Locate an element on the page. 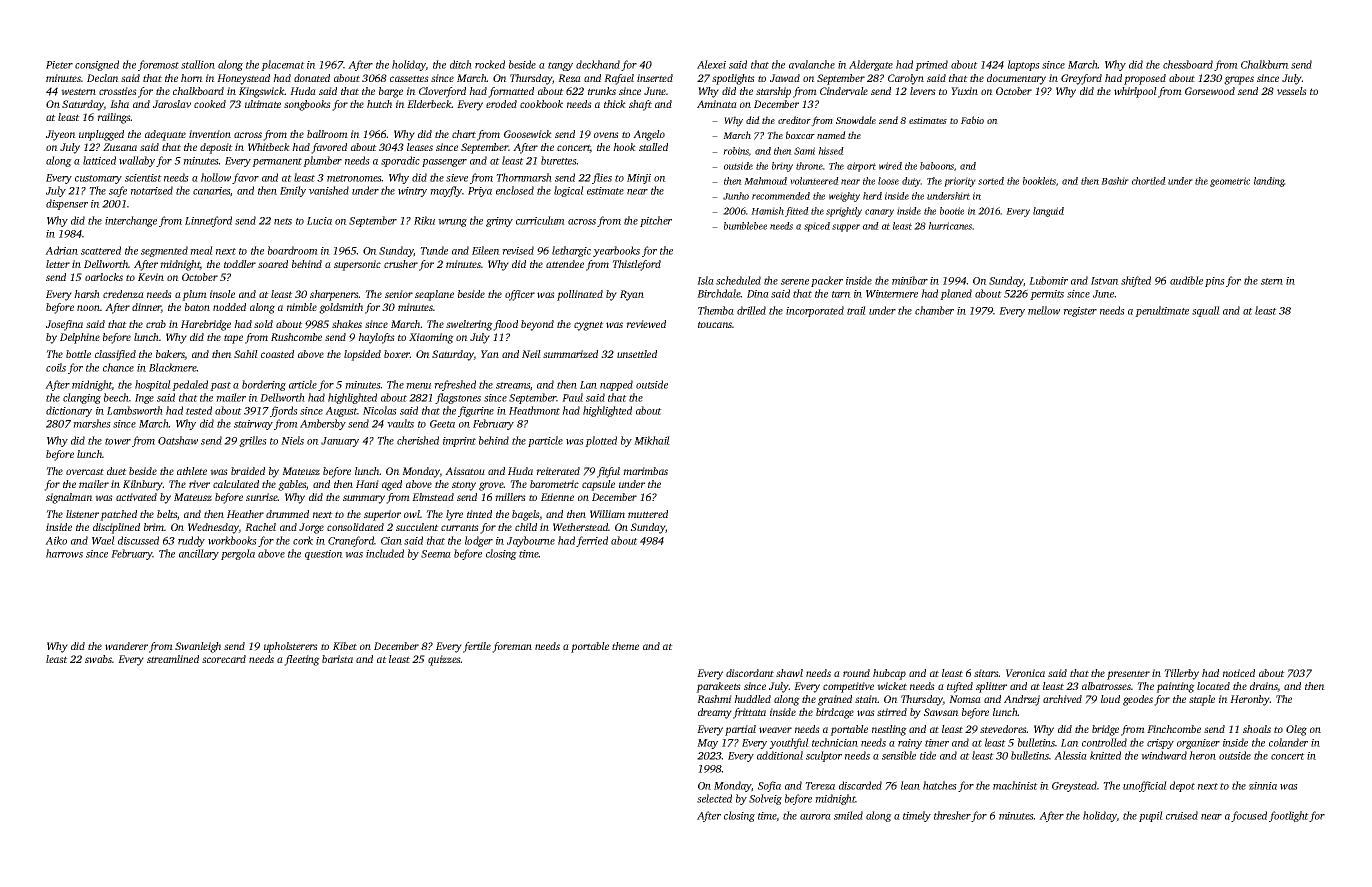  avalanche is located at coordinates (812, 64).
